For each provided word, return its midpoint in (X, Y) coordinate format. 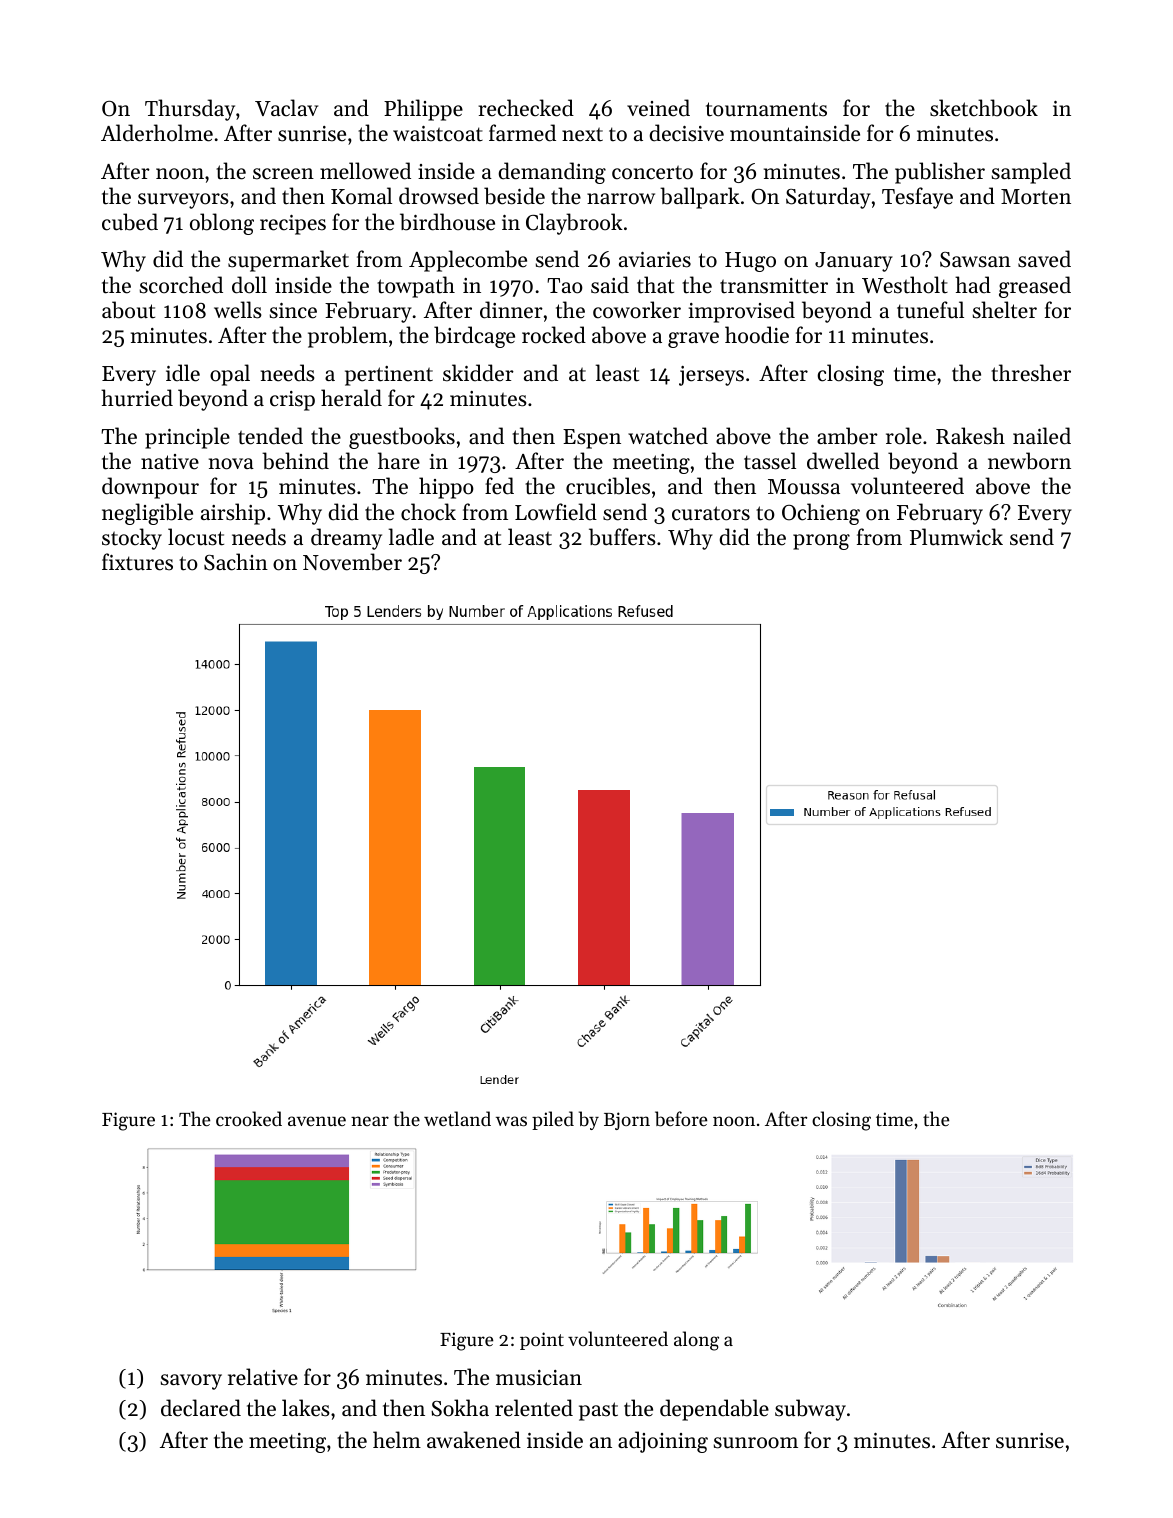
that (655, 285)
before (681, 1119)
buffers (622, 537)
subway (810, 1410)
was (511, 1121)
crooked (249, 1118)
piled (553, 1120)
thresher (1031, 373)
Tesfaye (917, 198)
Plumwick (956, 537)
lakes (306, 1408)
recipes (293, 225)
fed (499, 486)
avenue (317, 1121)
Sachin (236, 562)
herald (351, 398)
